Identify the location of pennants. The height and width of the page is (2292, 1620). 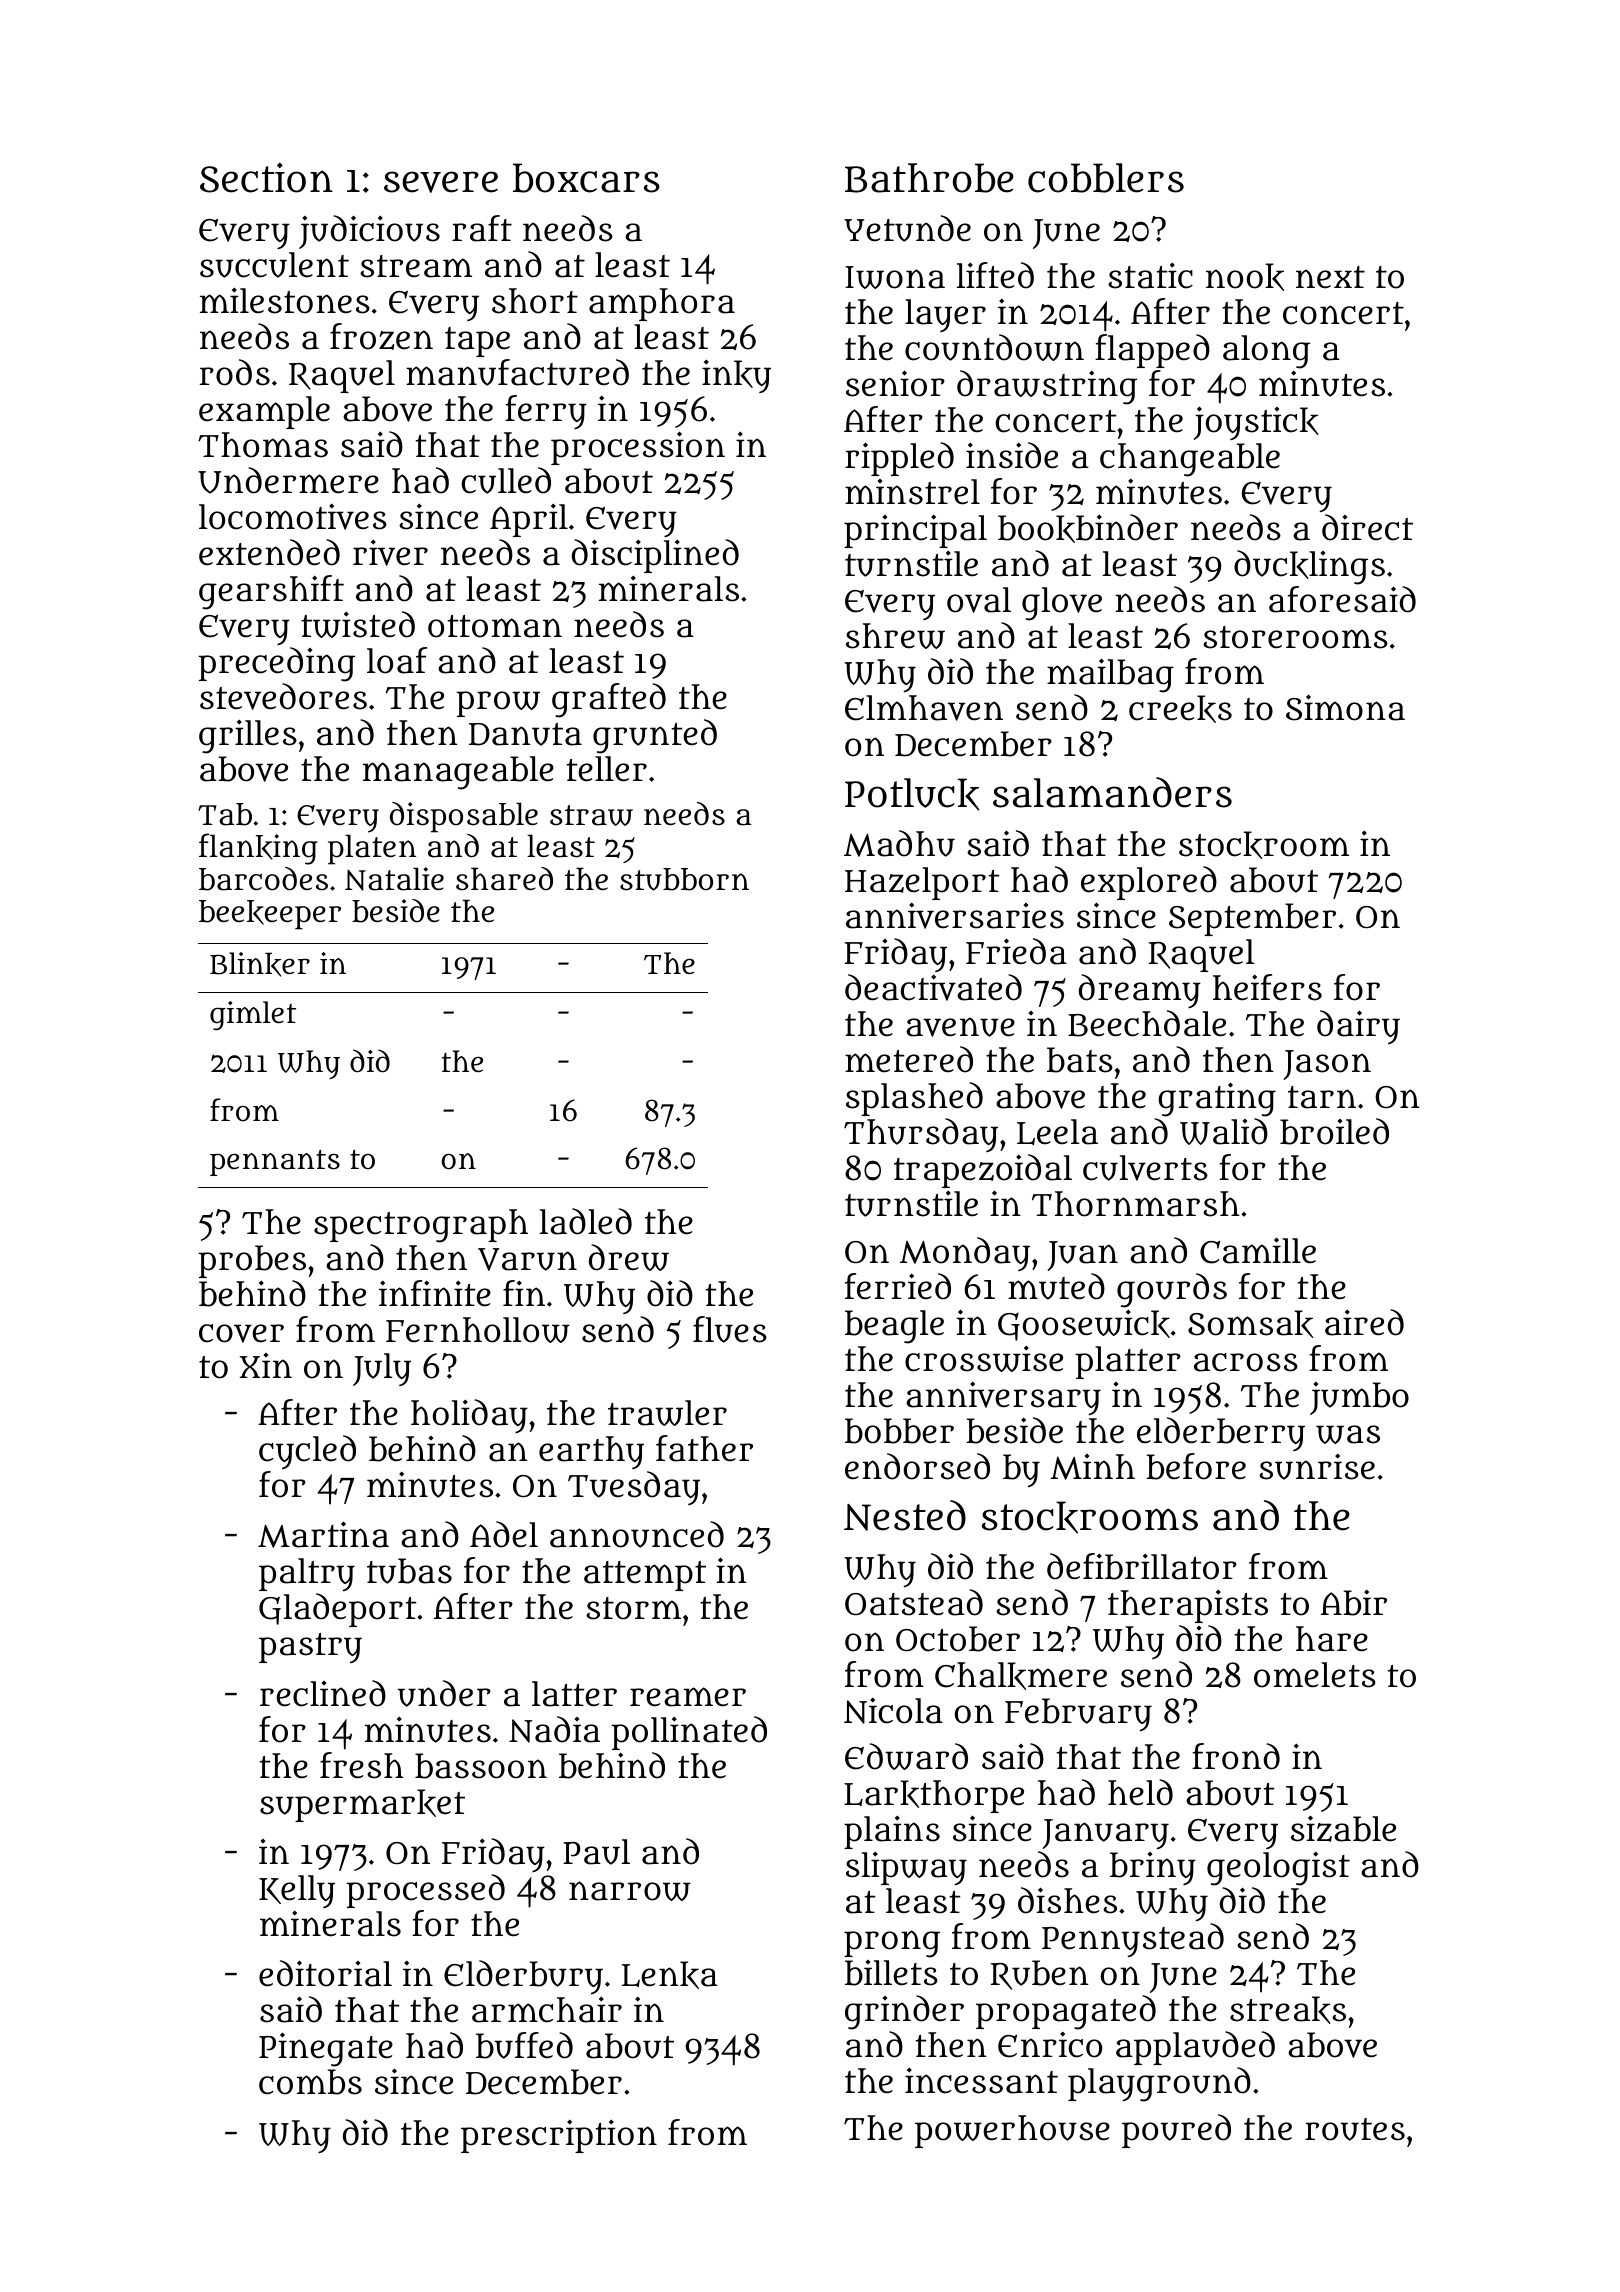
(275, 1163).
